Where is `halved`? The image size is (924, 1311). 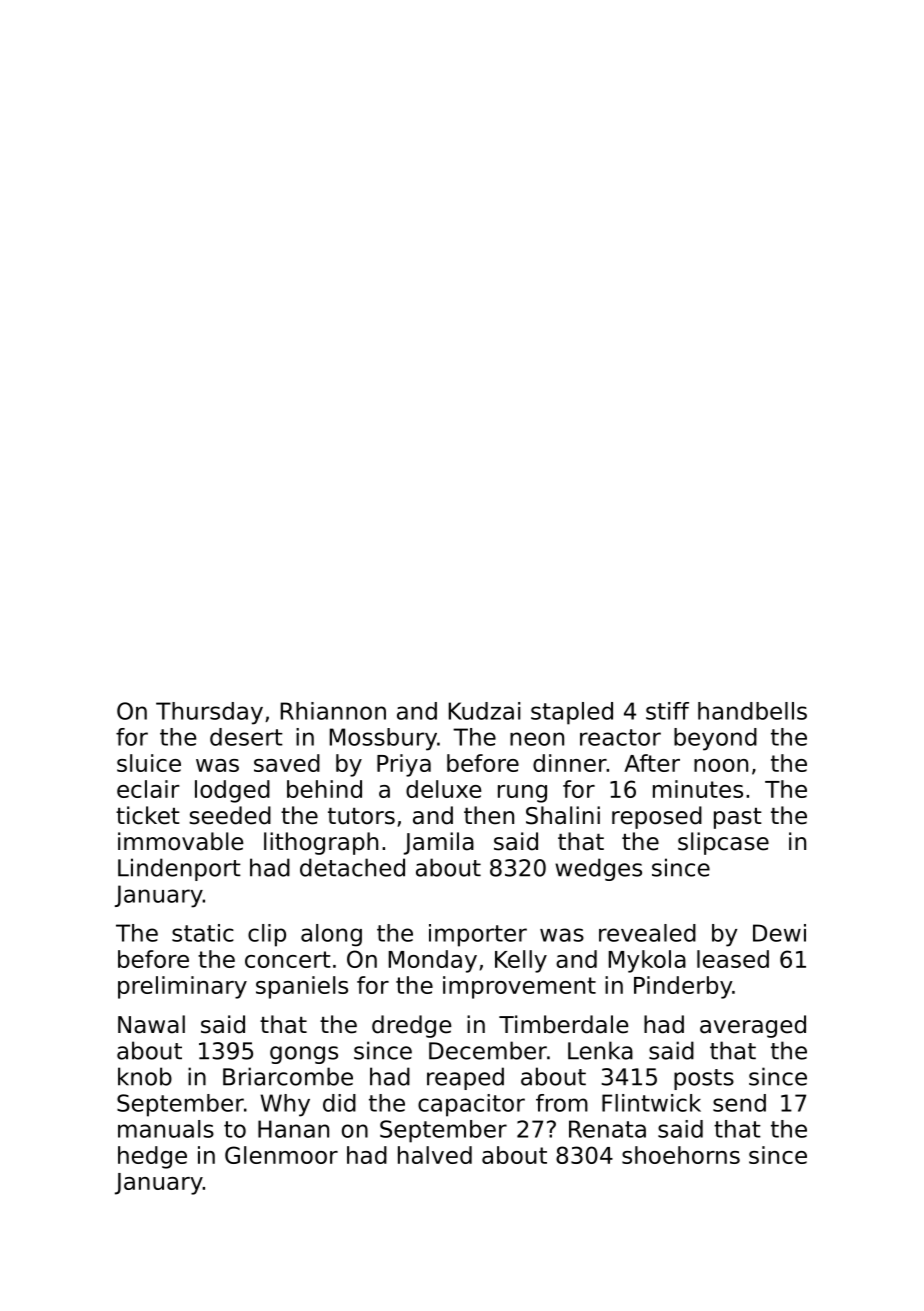
halved is located at coordinates (435, 1155).
